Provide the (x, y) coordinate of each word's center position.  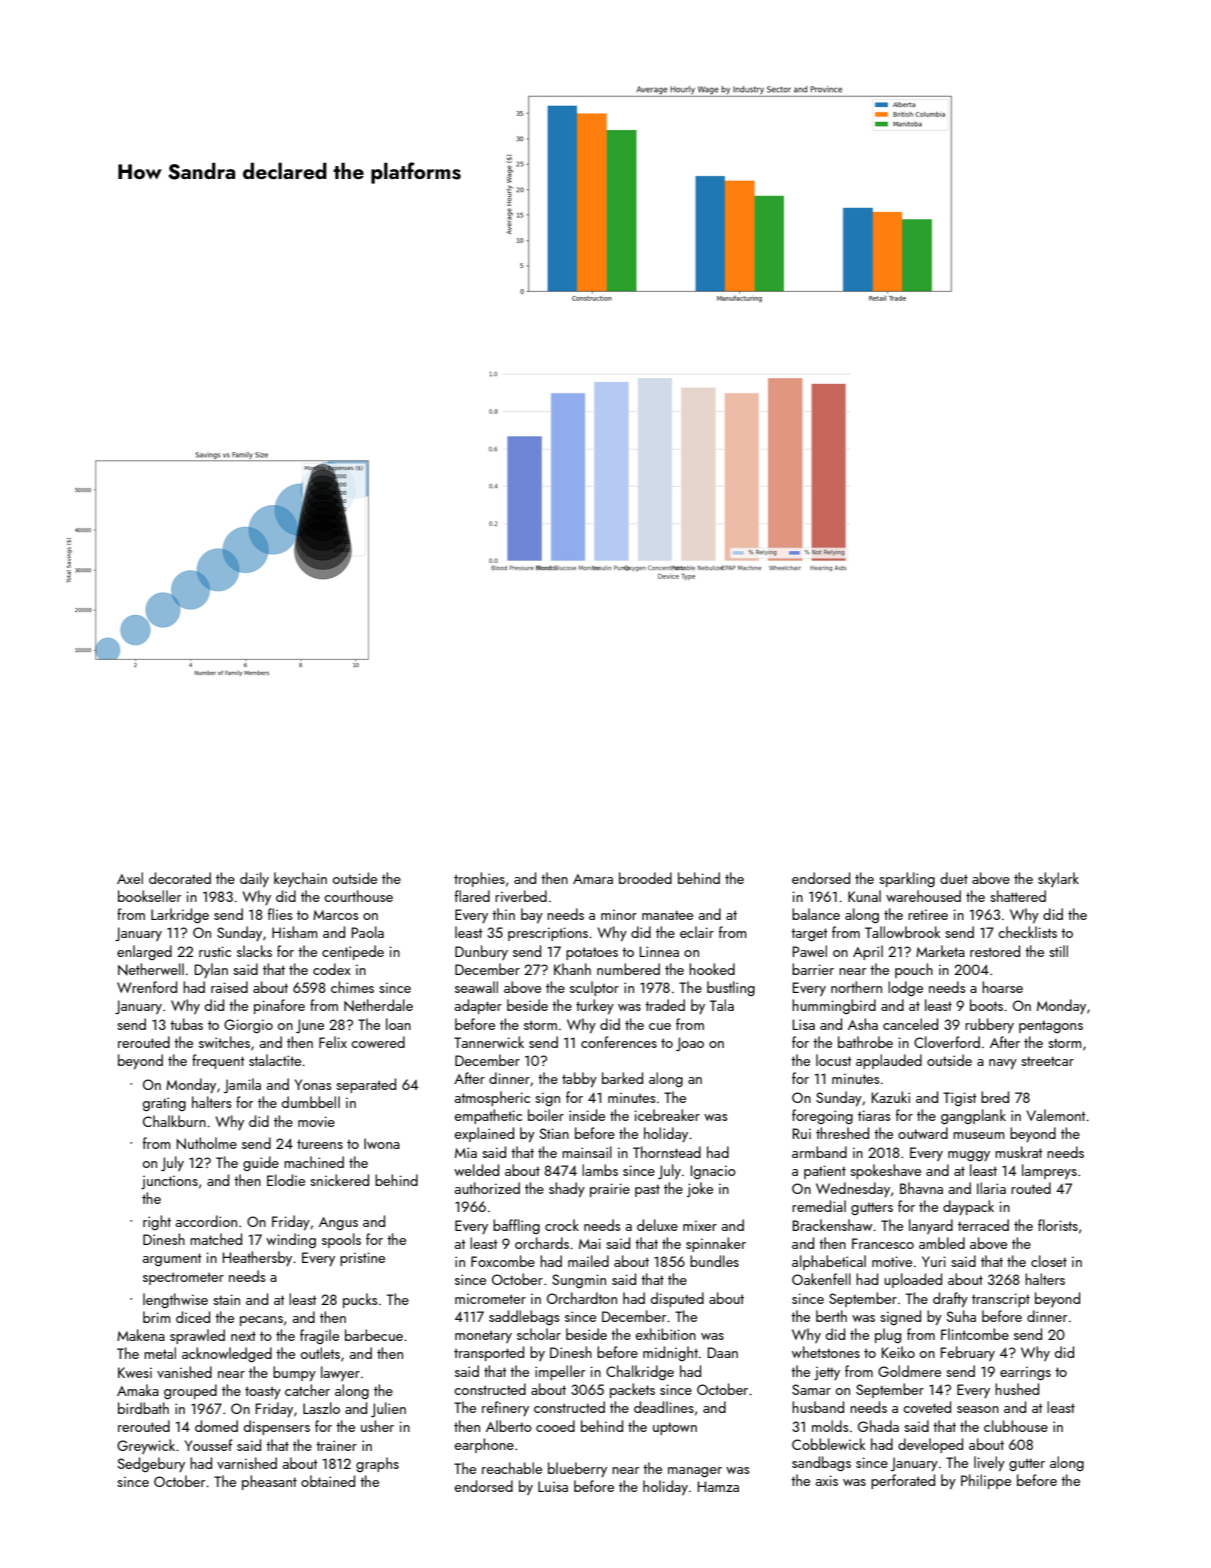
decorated (180, 878)
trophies (479, 879)
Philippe (986, 1481)
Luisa (553, 1486)
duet (954, 878)
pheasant (269, 1482)
